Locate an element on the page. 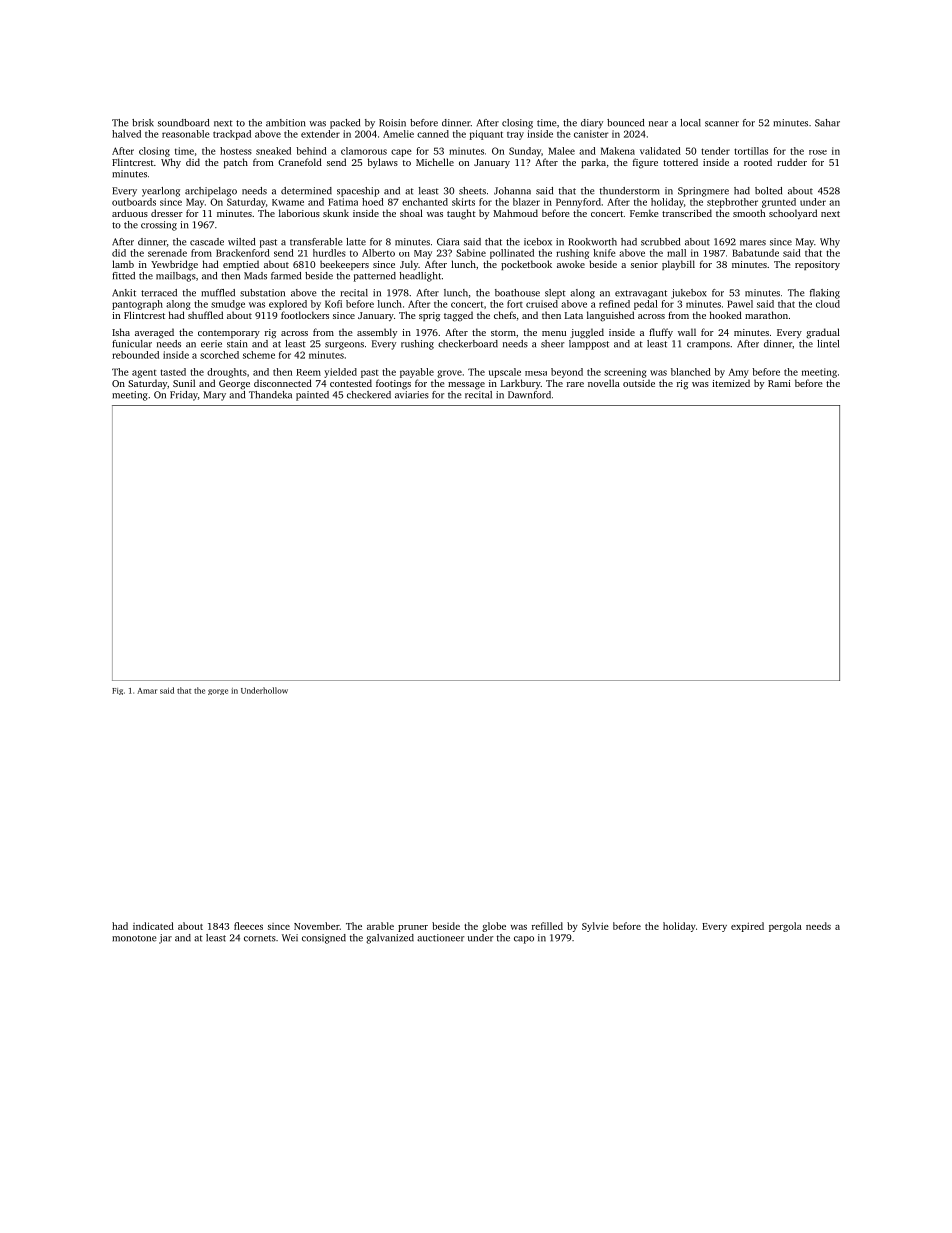 The image size is (952, 1233). Mary is located at coordinates (214, 396).
